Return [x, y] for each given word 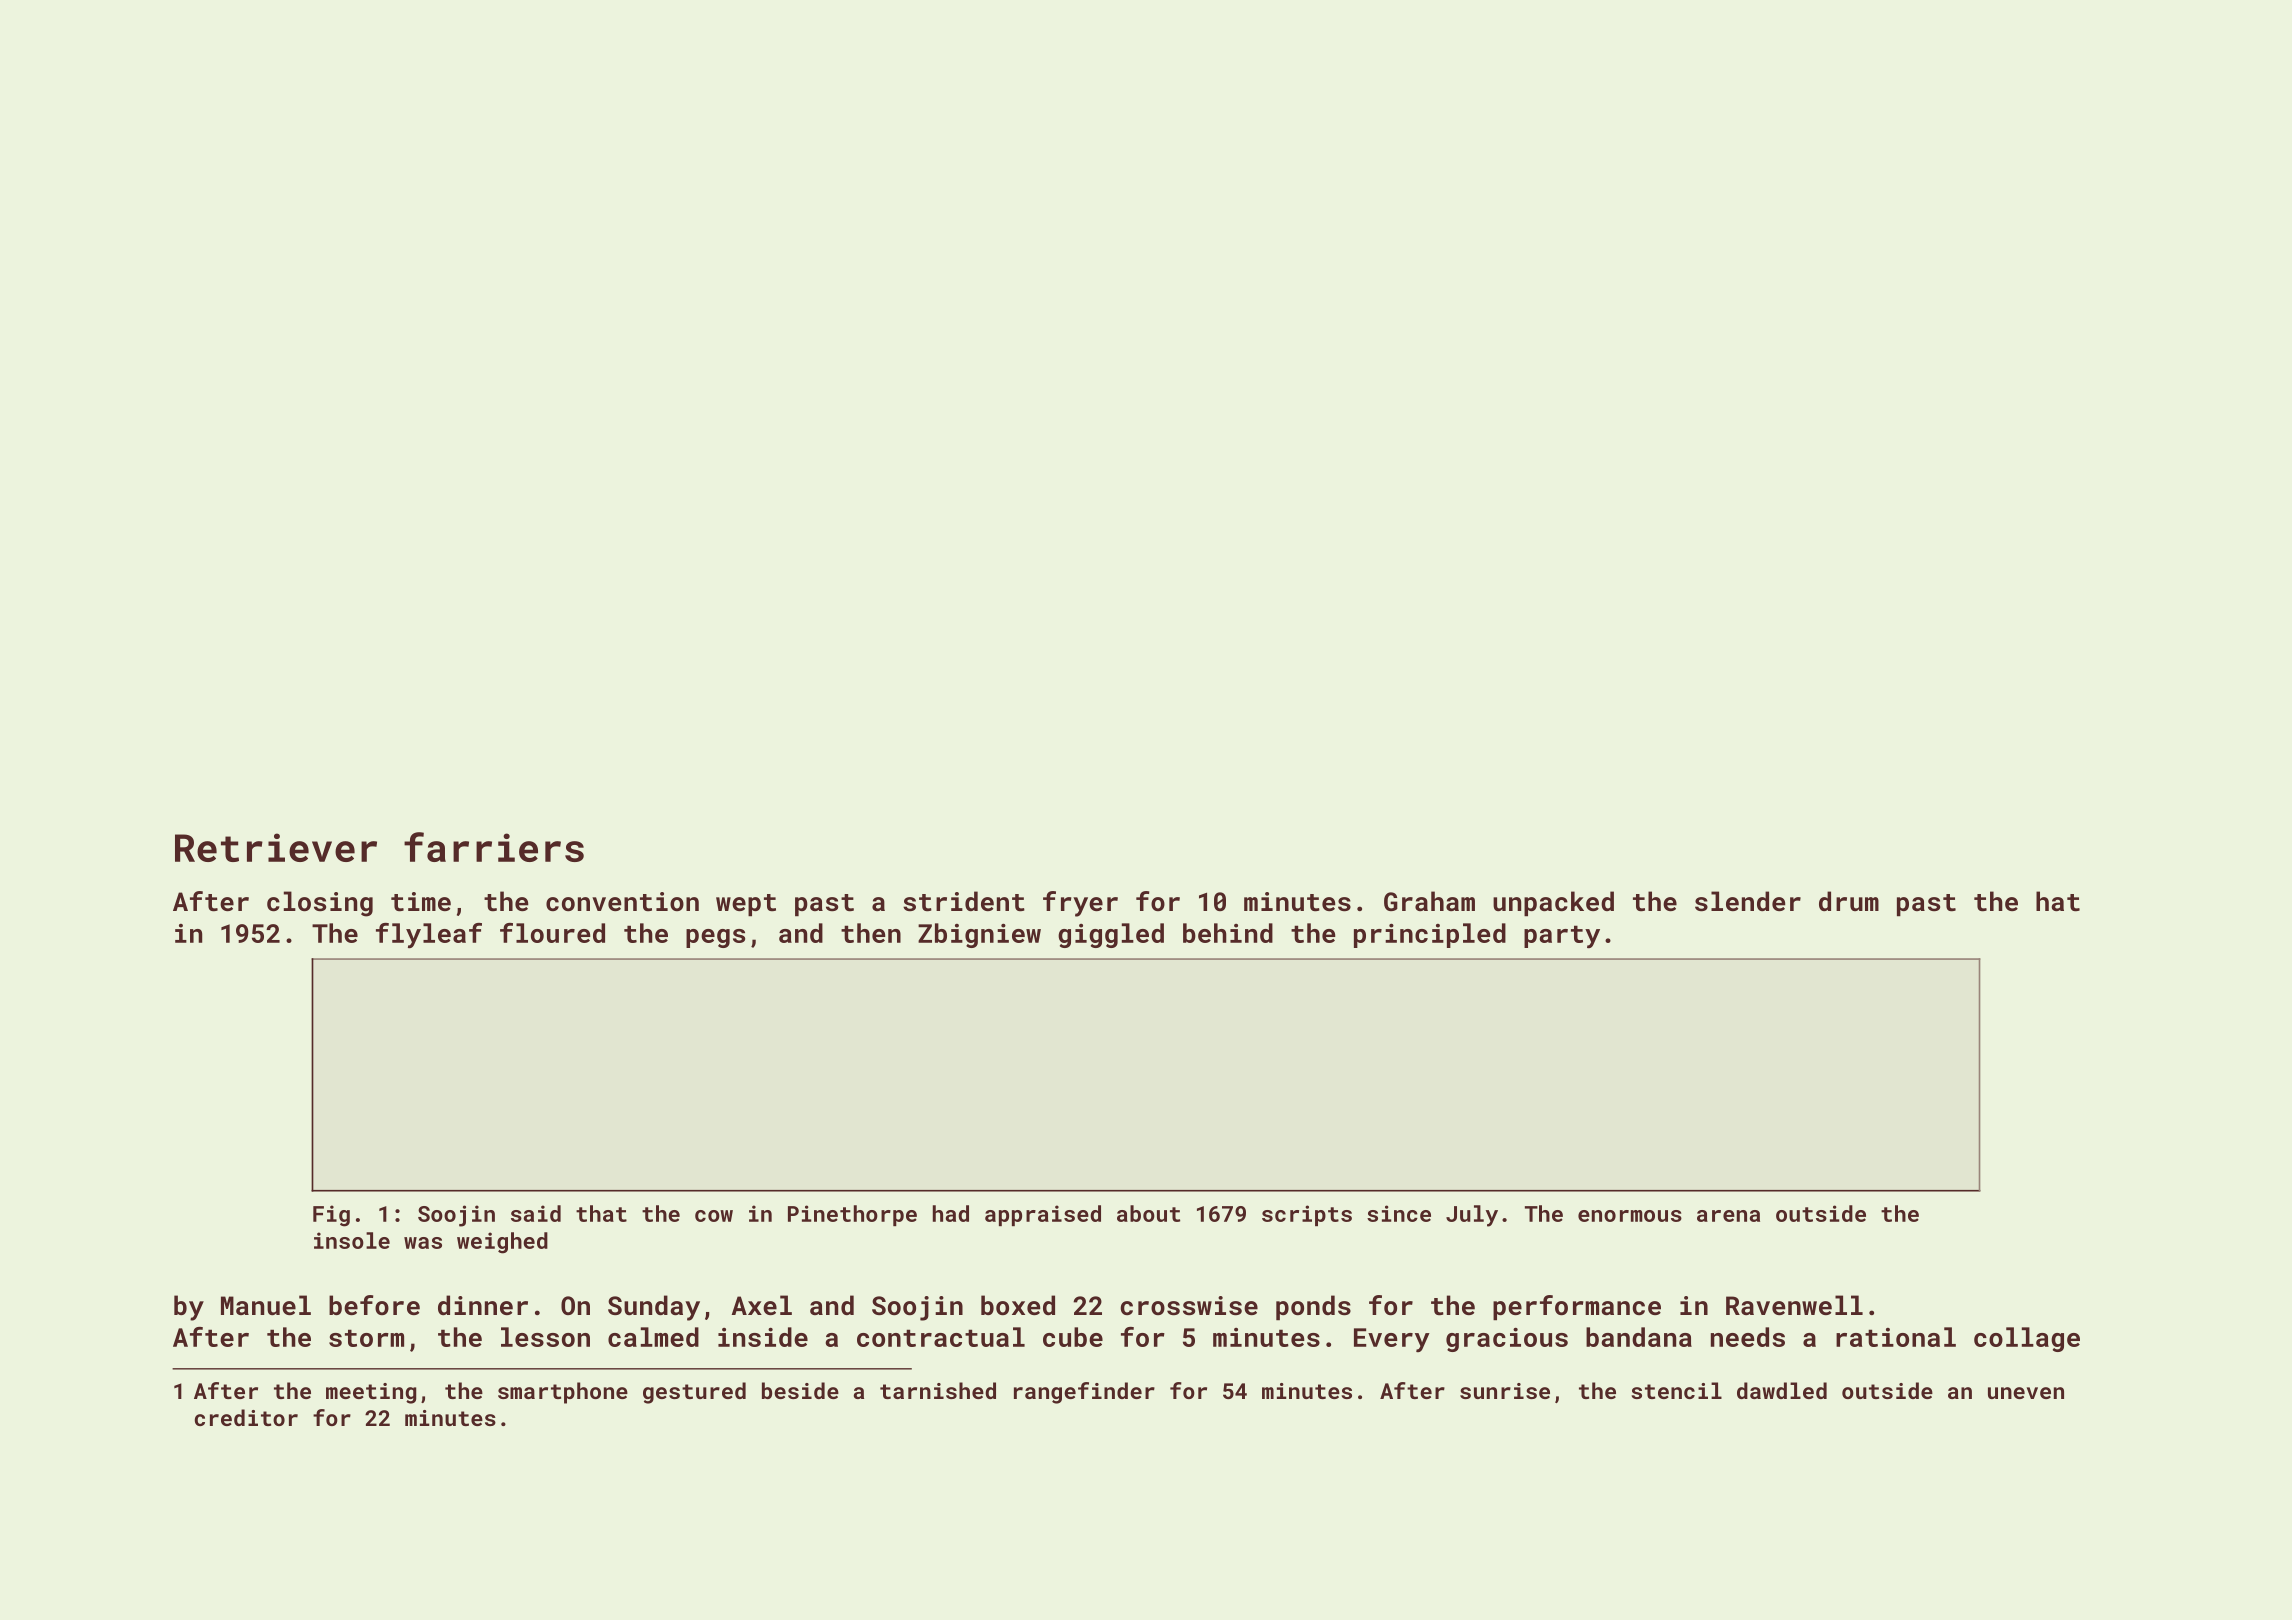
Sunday [654, 1308]
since [1399, 1213]
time [421, 902]
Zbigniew [979, 935]
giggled [1111, 935]
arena [1728, 1216]
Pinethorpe [852, 1215]
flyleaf [429, 935]
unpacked [1553, 903]
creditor [246, 1417]
